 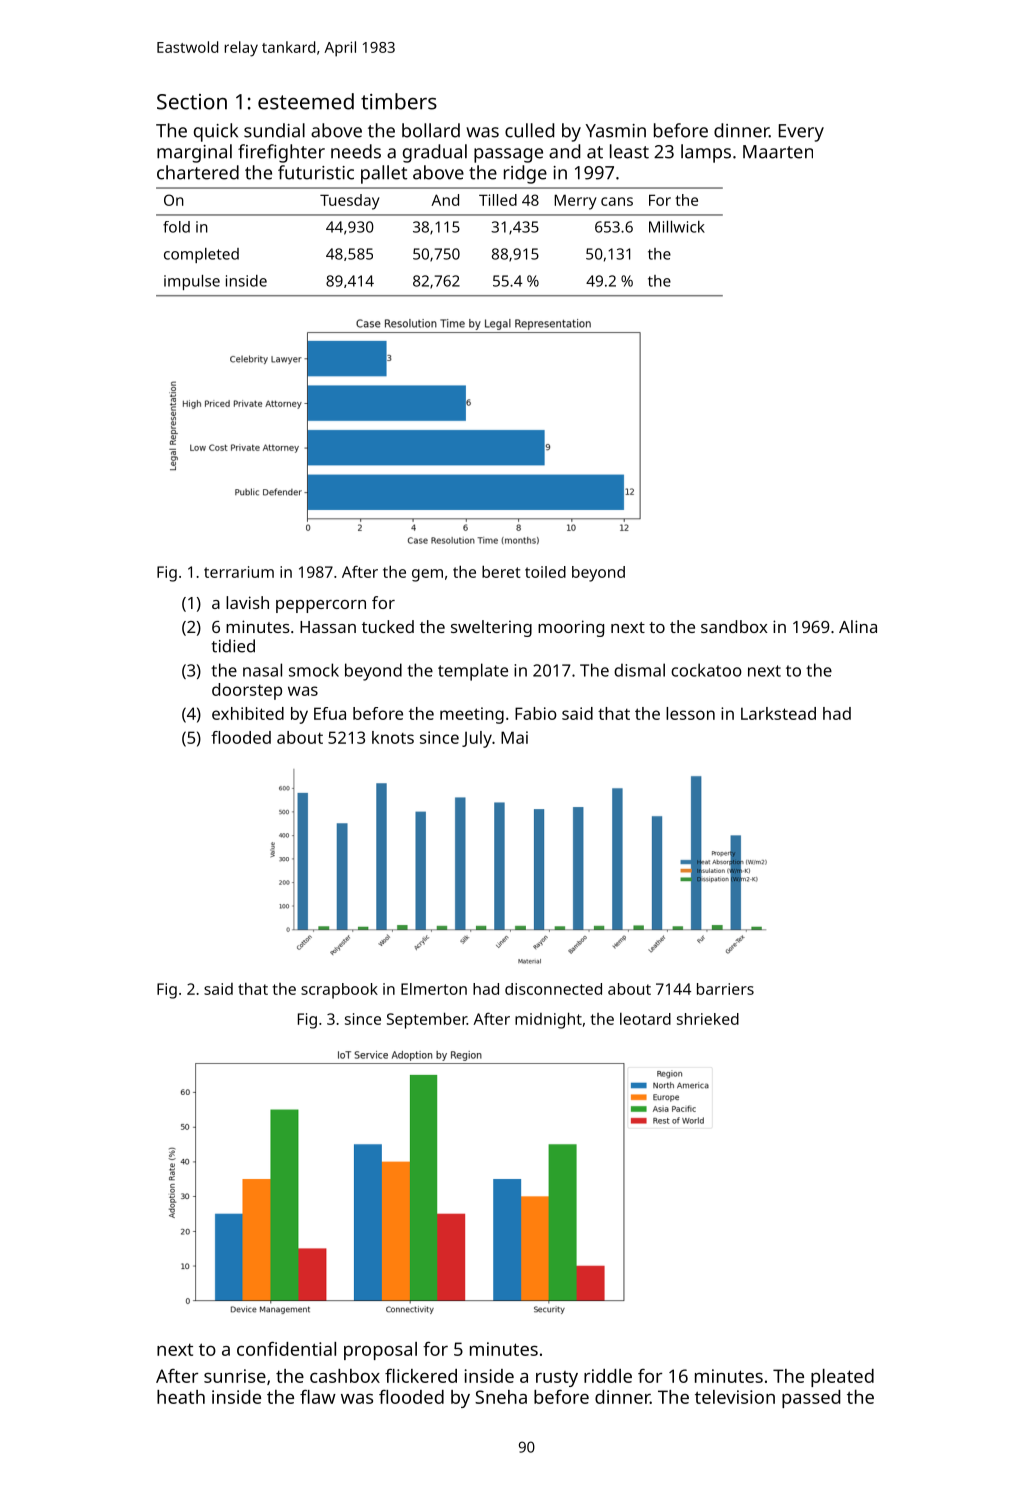 I want to click on cans, so click(x=617, y=201).
